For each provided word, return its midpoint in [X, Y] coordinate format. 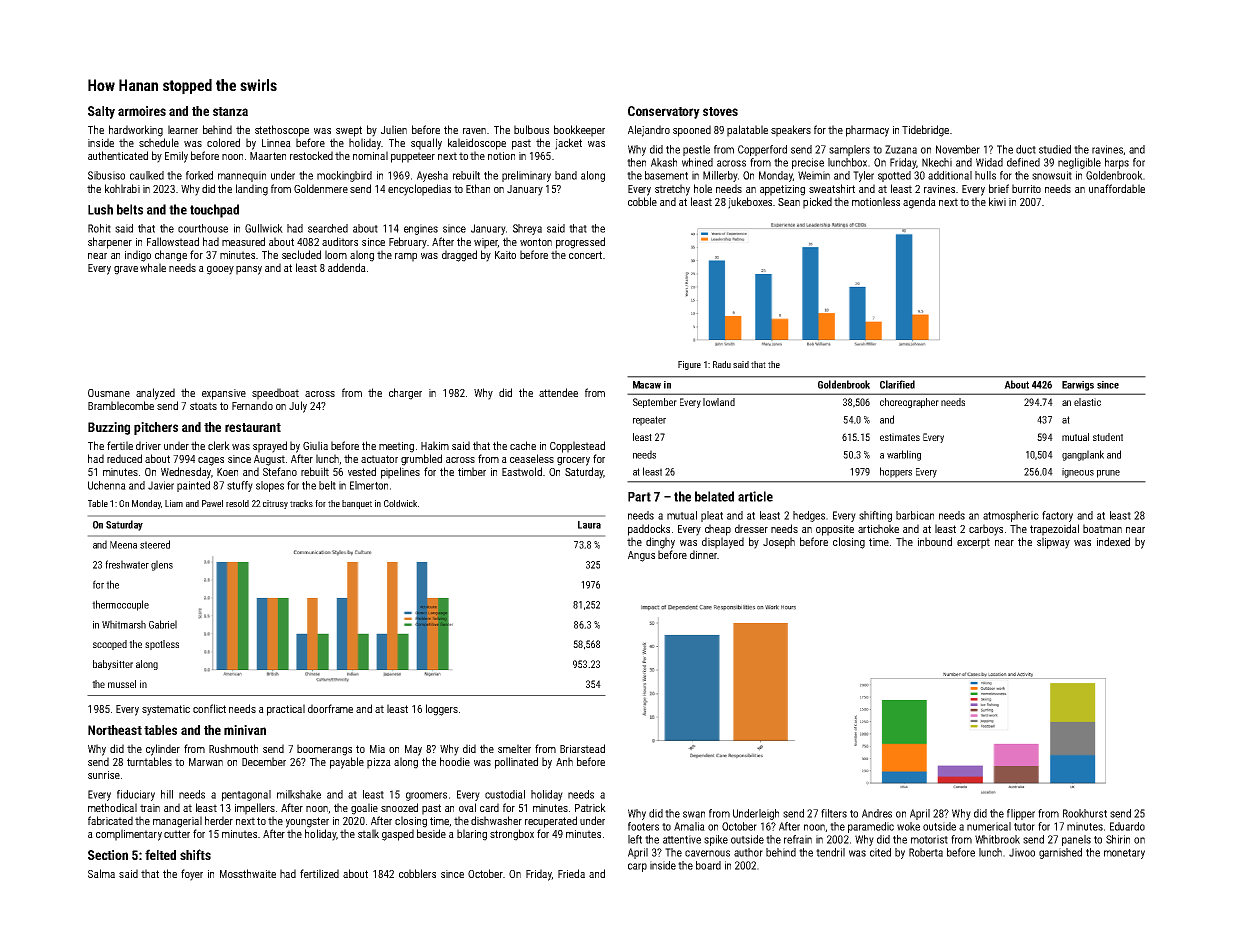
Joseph [779, 543]
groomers [426, 796]
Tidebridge [925, 131]
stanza [230, 111]
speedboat [275, 394]
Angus [641, 556]
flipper [1021, 814]
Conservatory [664, 112]
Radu [722, 364]
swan [694, 814]
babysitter [113, 665]
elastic [1087, 402]
